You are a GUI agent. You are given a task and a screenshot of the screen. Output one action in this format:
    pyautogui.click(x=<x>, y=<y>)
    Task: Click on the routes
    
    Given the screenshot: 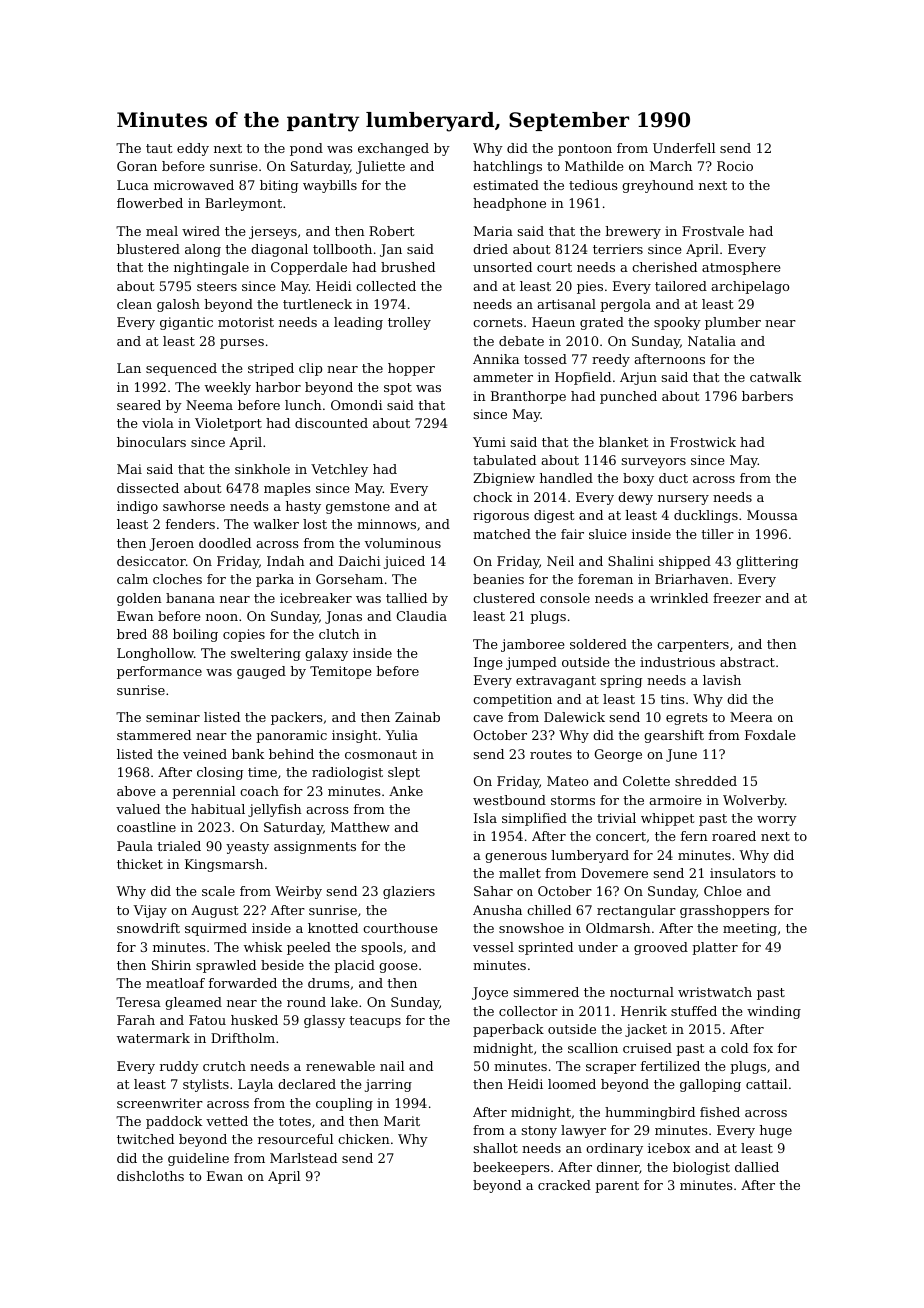 What is the action you would take?
    pyautogui.click(x=551, y=754)
